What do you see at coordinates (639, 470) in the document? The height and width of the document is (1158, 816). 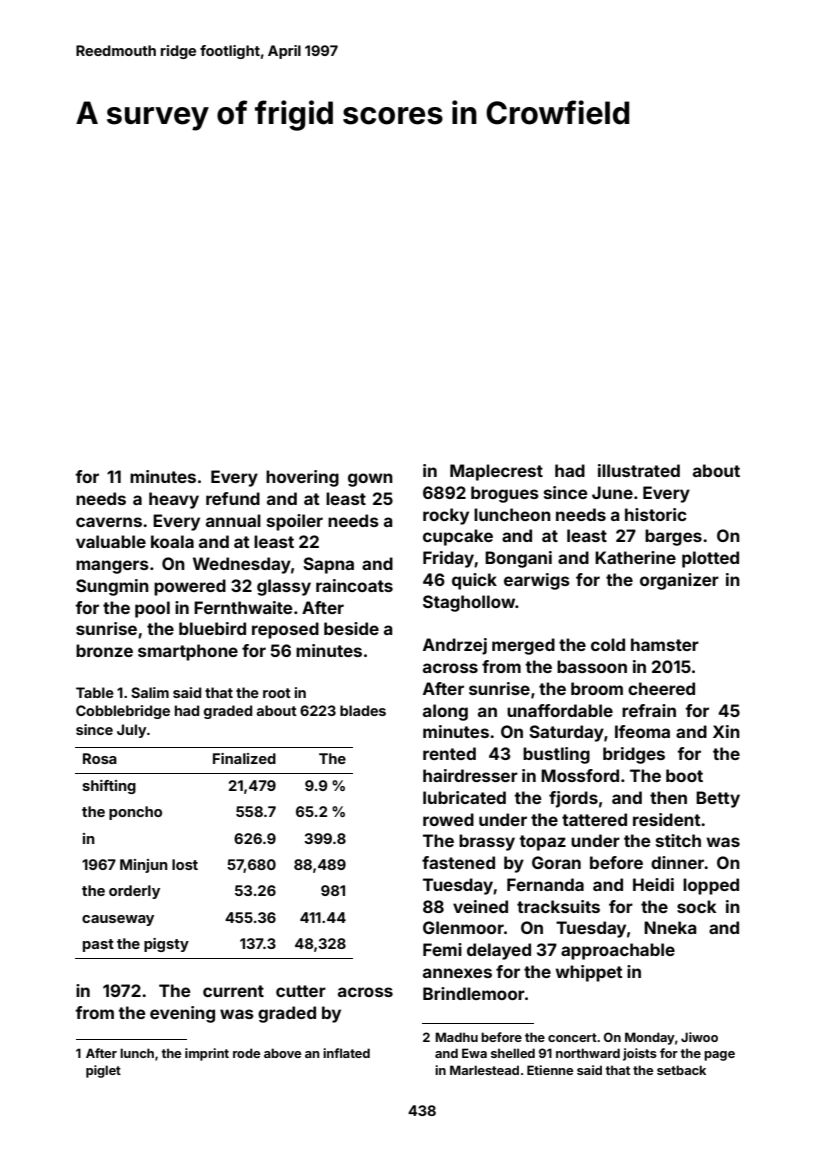 I see `illustrated` at bounding box center [639, 470].
